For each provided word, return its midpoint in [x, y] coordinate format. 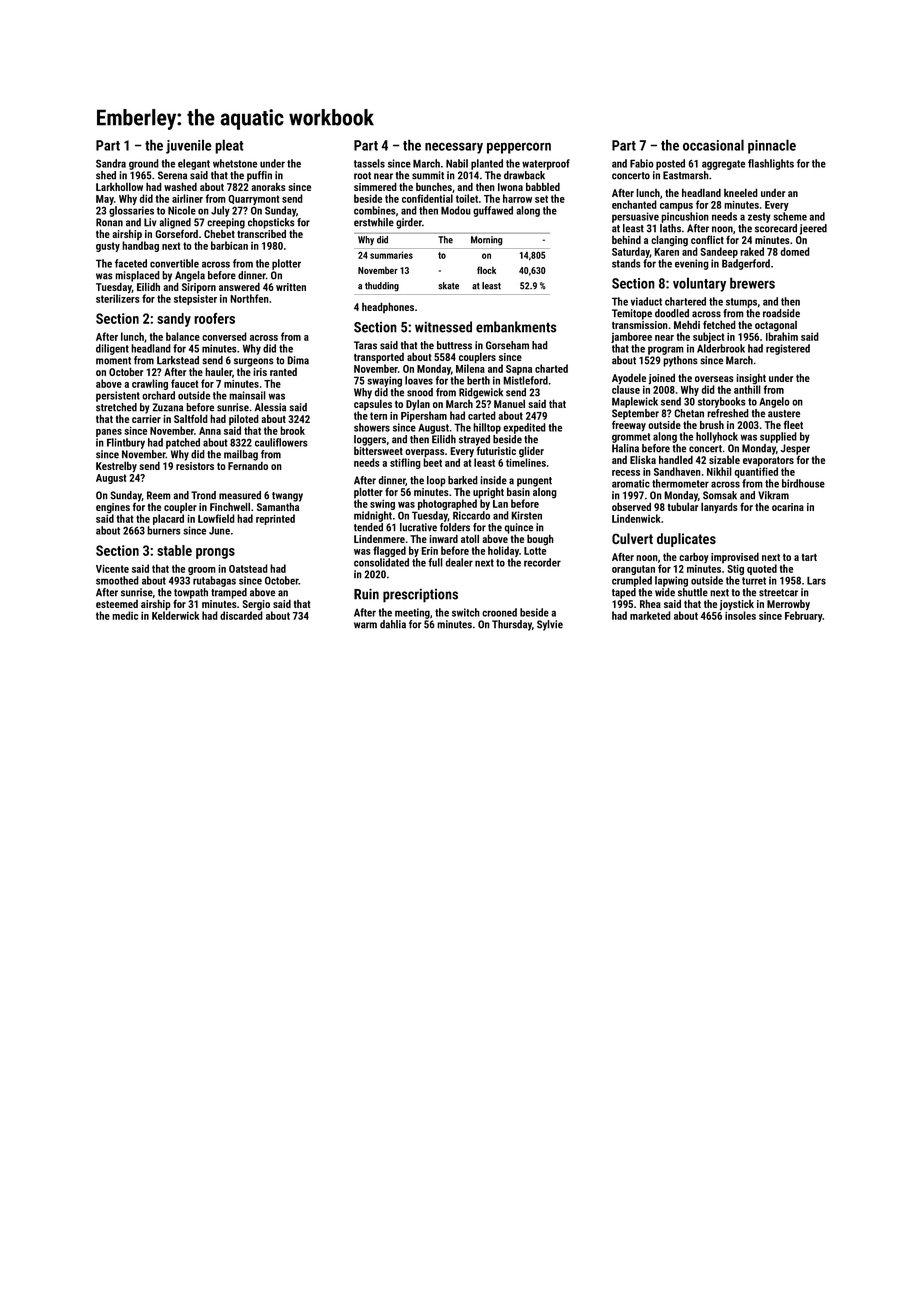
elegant [194, 164]
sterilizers [117, 298]
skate [448, 286]
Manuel [509, 403]
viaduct [646, 301]
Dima [298, 360]
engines [113, 508]
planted [487, 164]
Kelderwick [175, 615]
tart [809, 557]
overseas [714, 379]
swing [382, 505]
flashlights [771, 164]
